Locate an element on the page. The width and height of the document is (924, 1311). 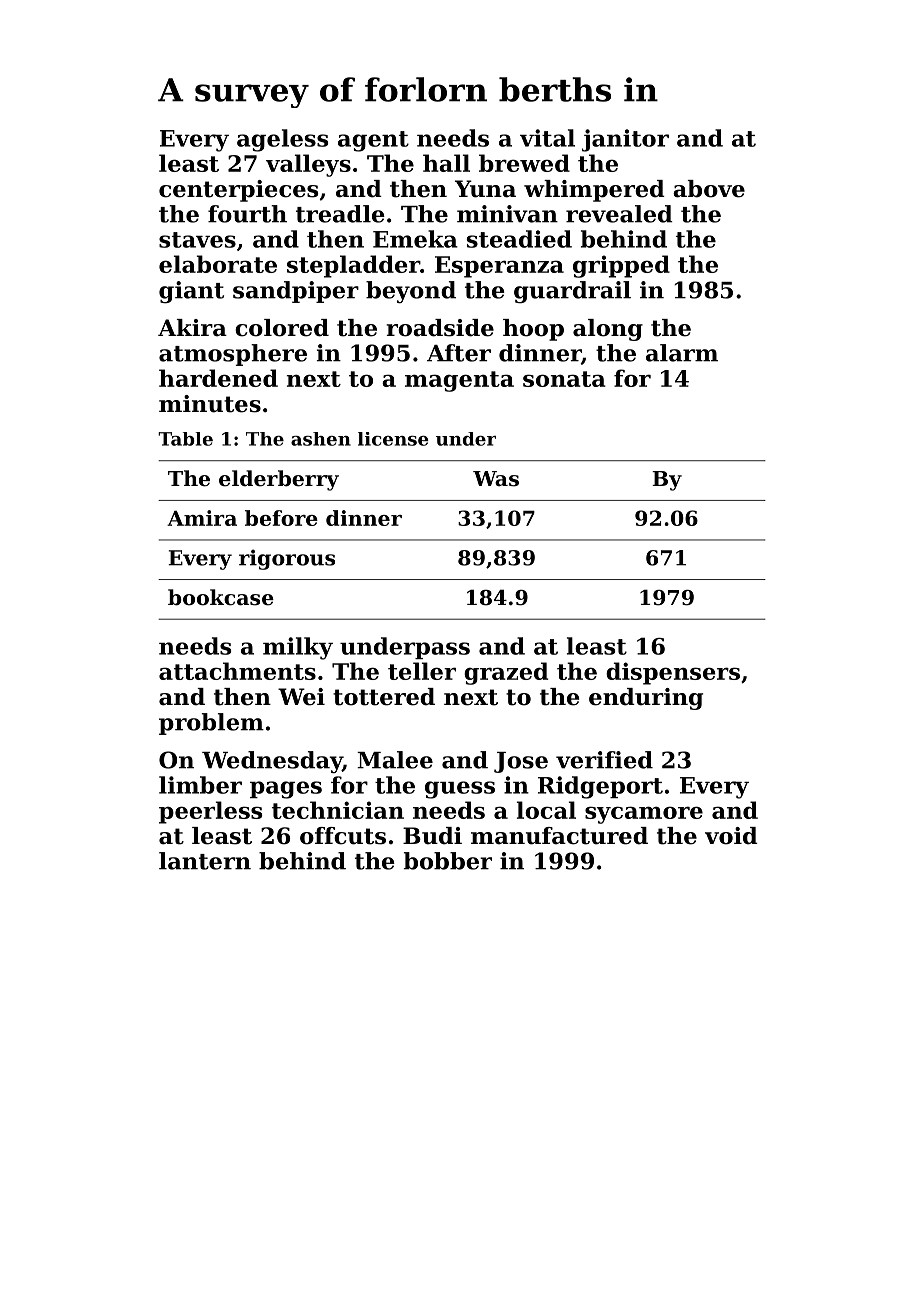
above is located at coordinates (709, 189).
